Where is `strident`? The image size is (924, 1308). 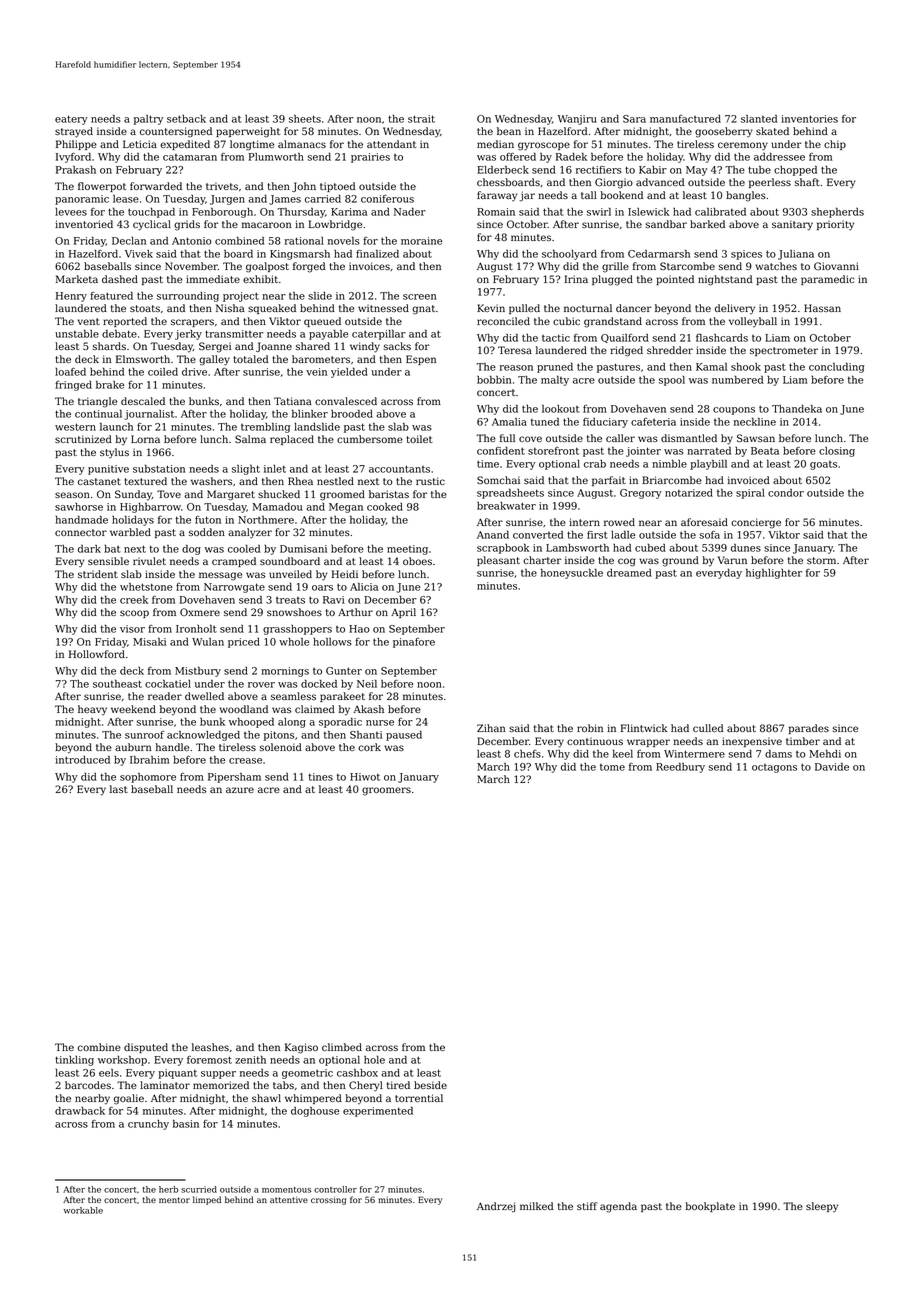 strident is located at coordinates (98, 574).
